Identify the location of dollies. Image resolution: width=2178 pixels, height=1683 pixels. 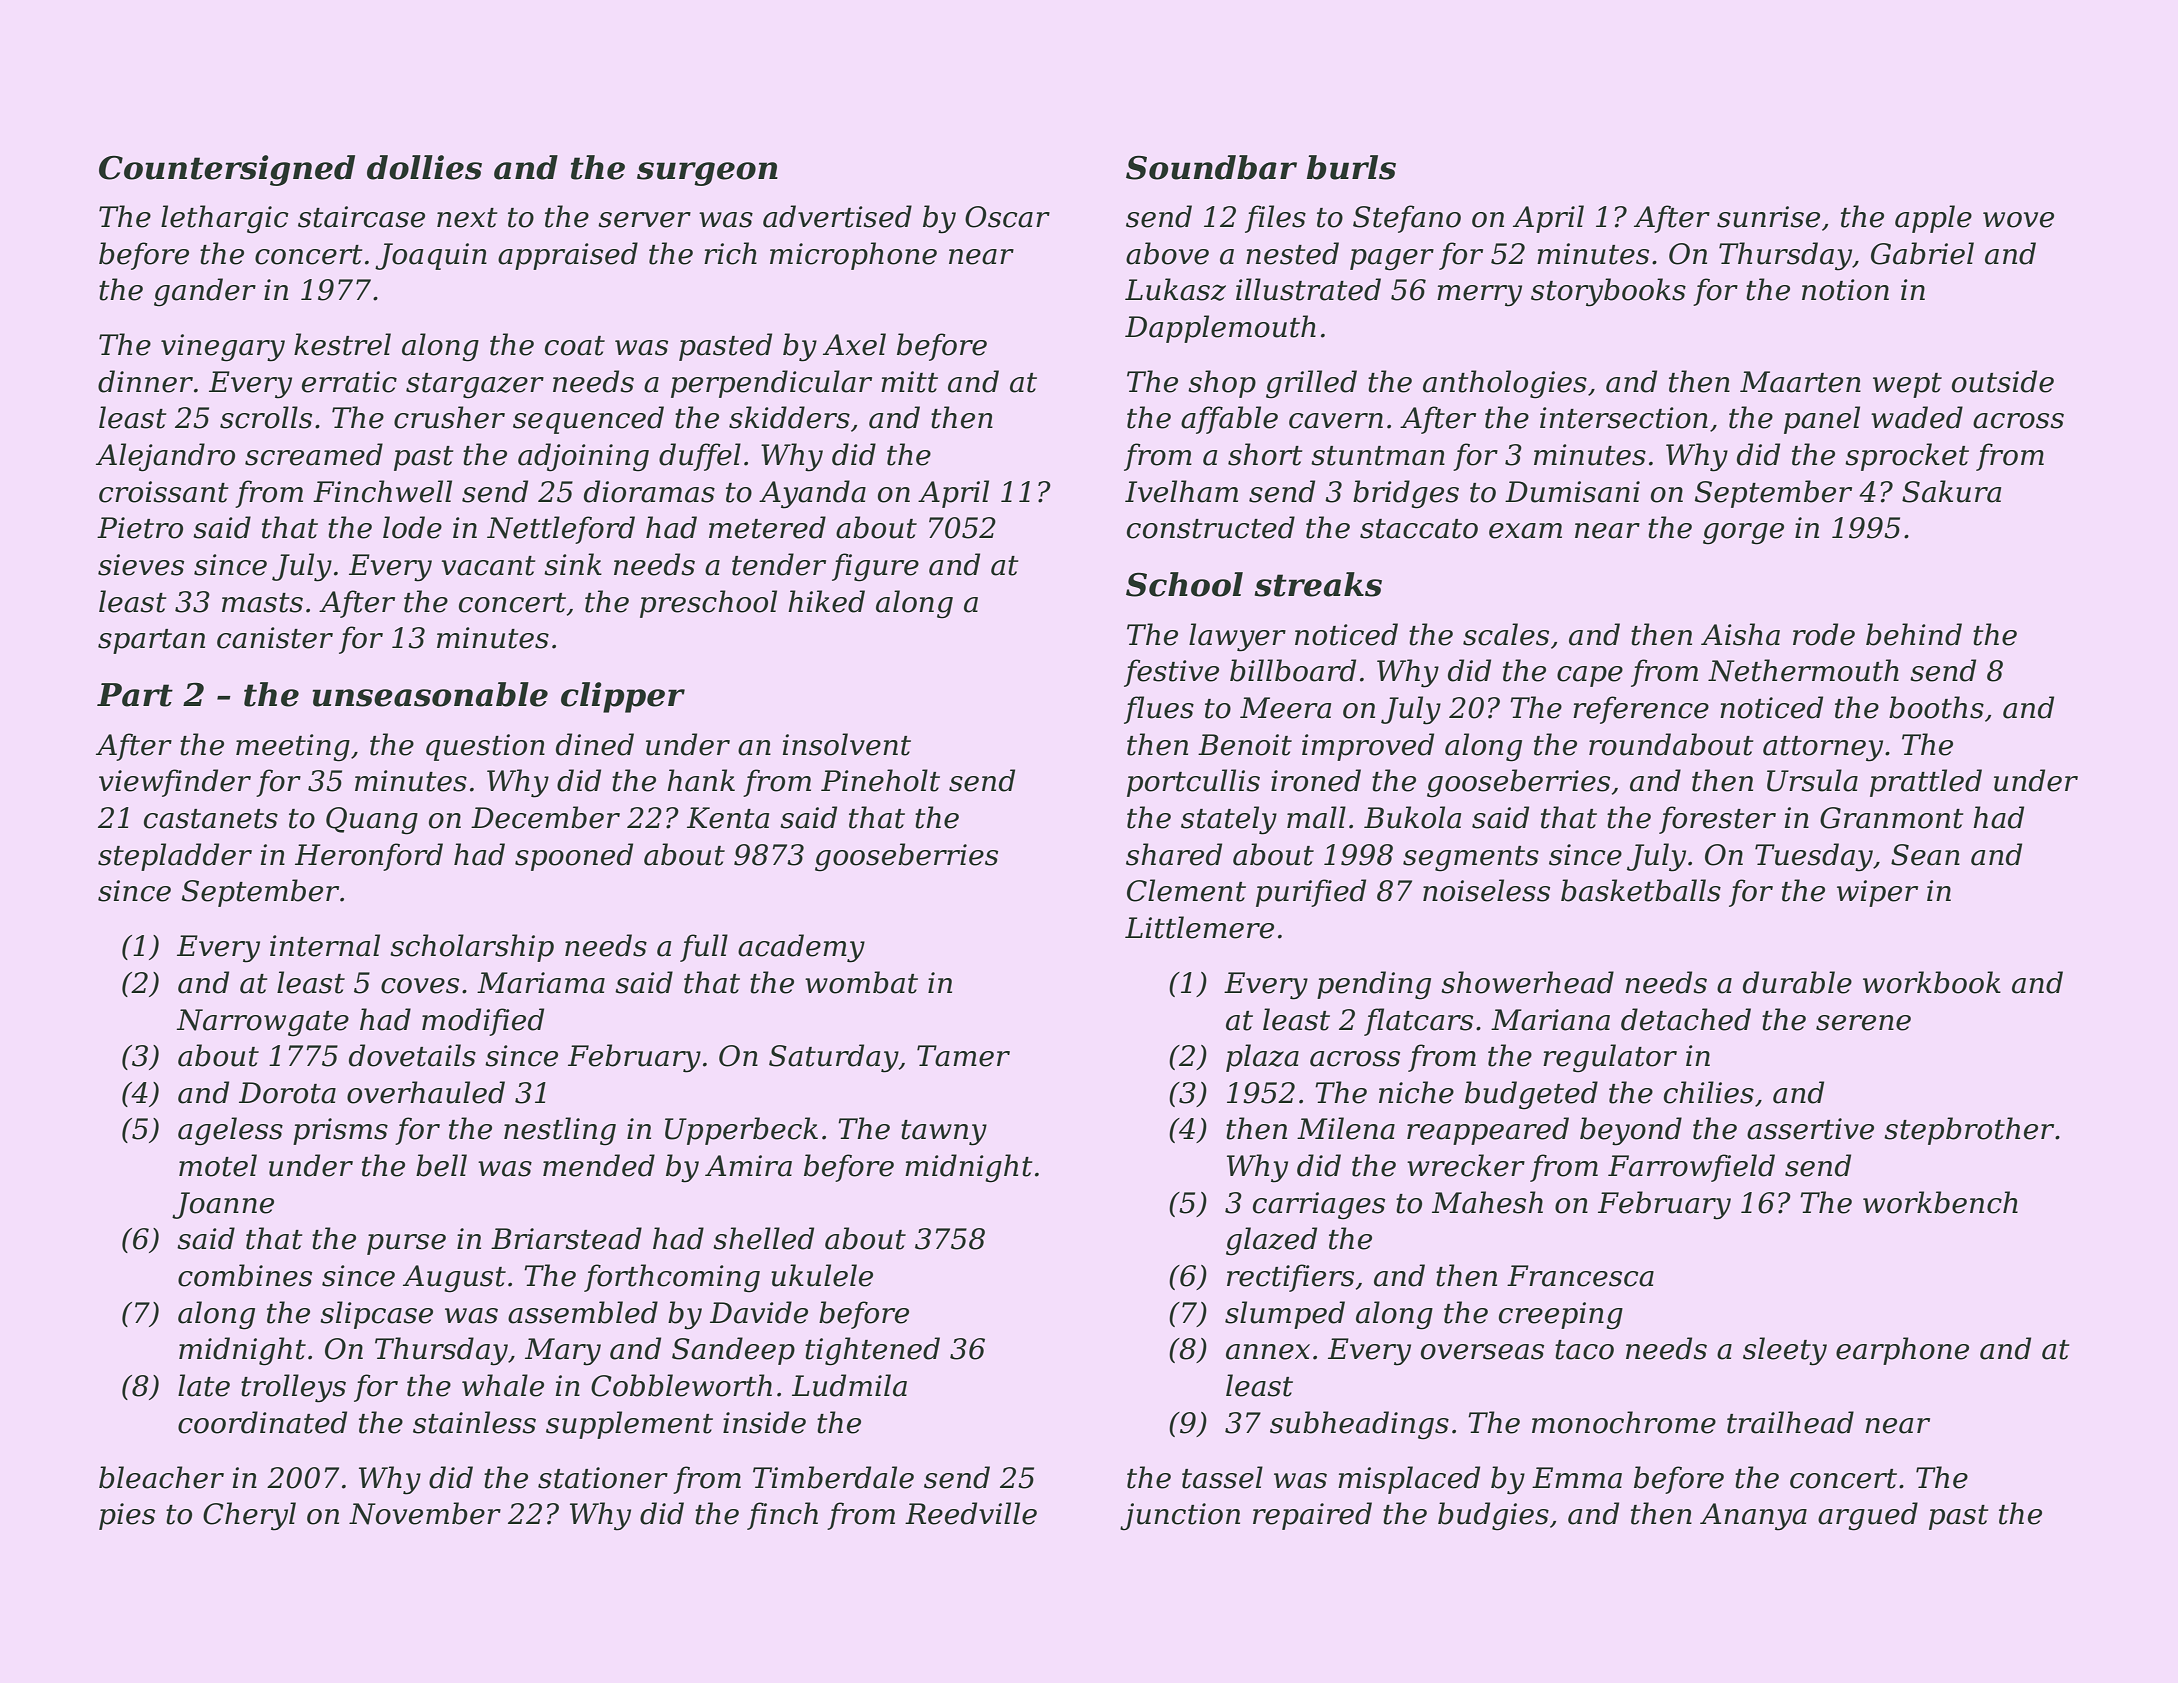
(424, 167).
